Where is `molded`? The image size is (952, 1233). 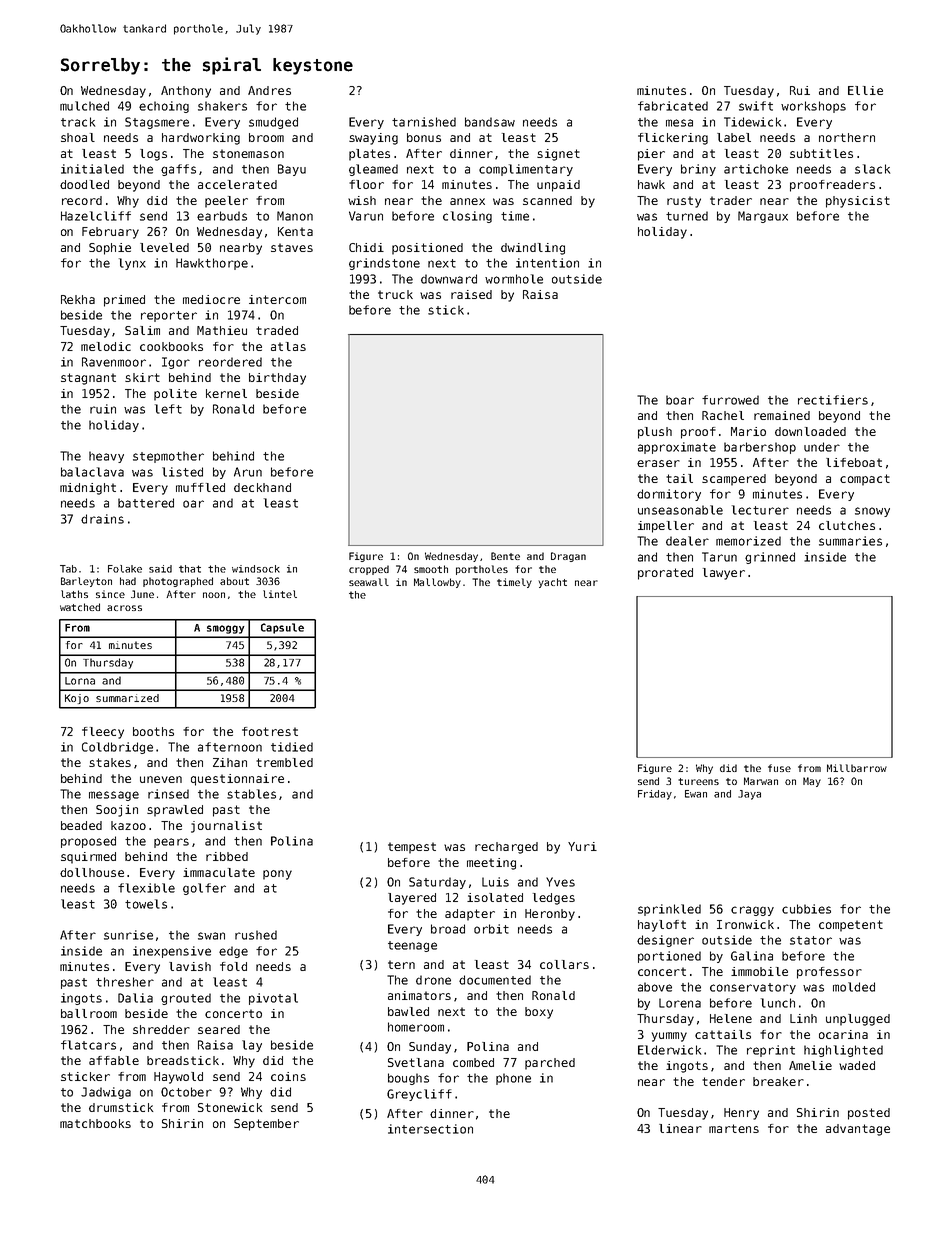 molded is located at coordinates (854, 987).
